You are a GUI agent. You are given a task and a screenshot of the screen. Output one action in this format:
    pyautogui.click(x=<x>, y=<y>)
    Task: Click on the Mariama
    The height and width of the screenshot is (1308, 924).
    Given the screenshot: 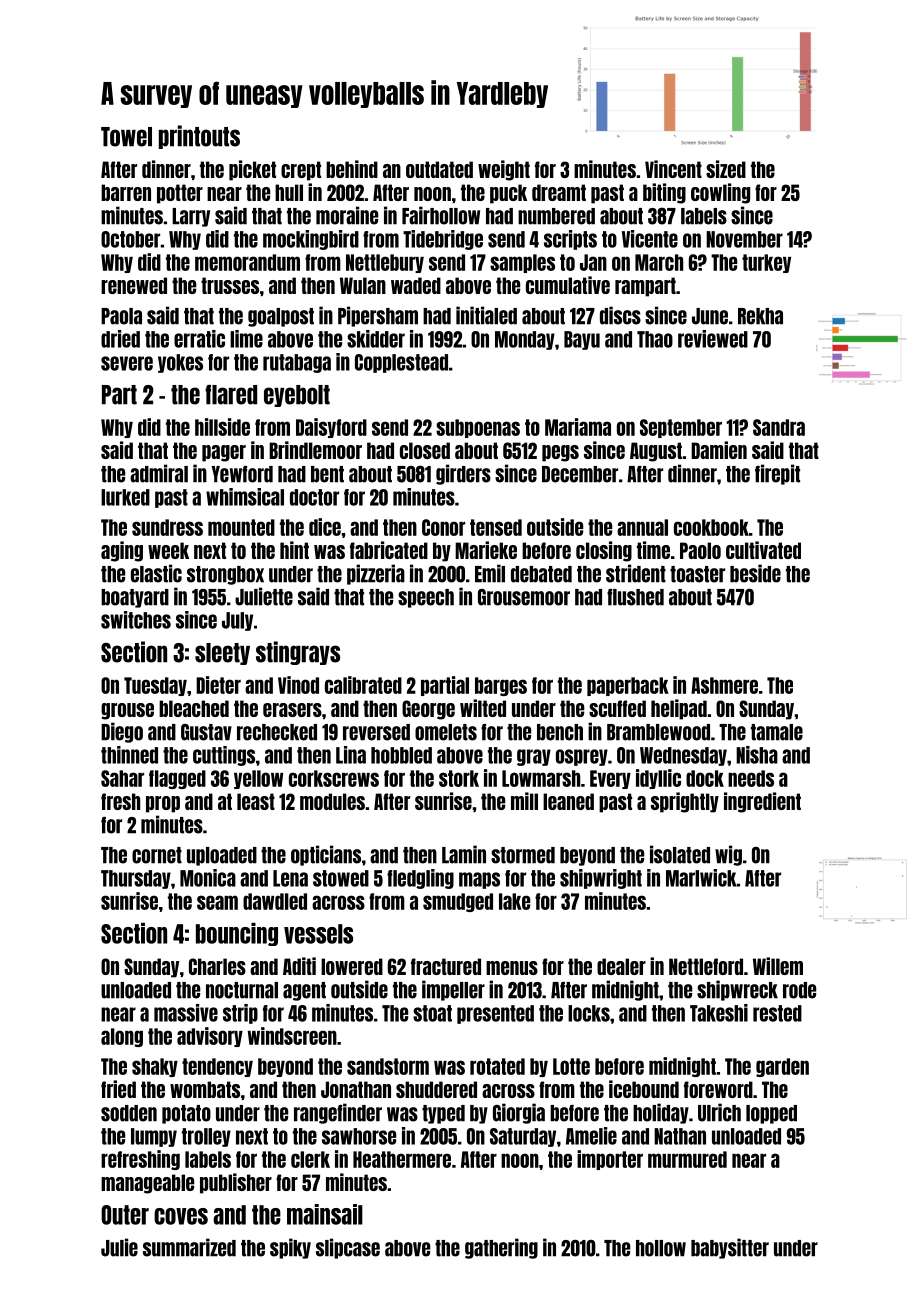 What is the action you would take?
    pyautogui.click(x=578, y=427)
